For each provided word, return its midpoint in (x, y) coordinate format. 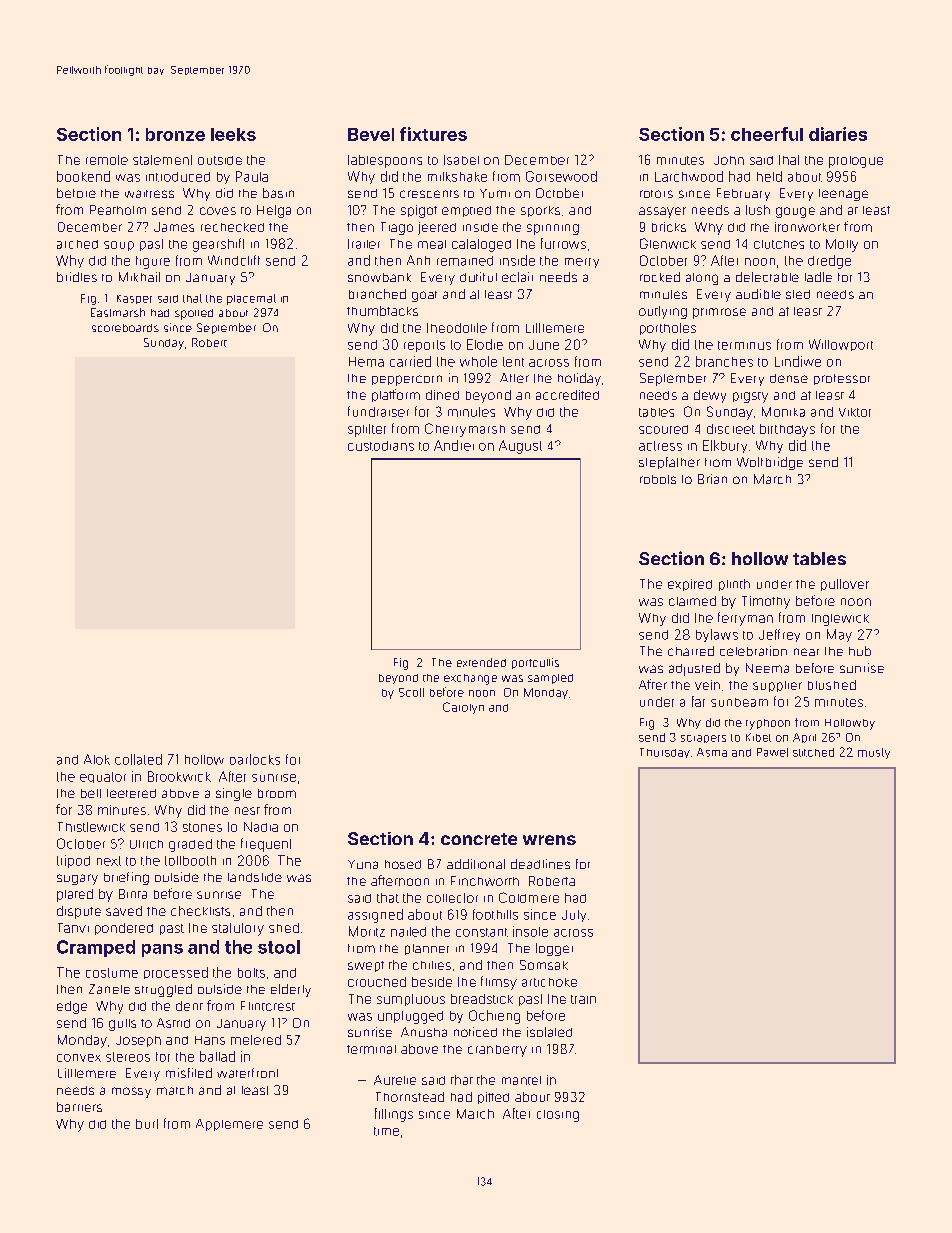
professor (842, 379)
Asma (712, 752)
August (520, 447)
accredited (567, 395)
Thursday (665, 753)
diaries (838, 134)
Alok (97, 759)
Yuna (363, 864)
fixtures (433, 134)
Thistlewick (91, 827)
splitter (367, 430)
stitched (813, 752)
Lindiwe (798, 361)
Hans (210, 1040)
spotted (194, 314)
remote (107, 160)
